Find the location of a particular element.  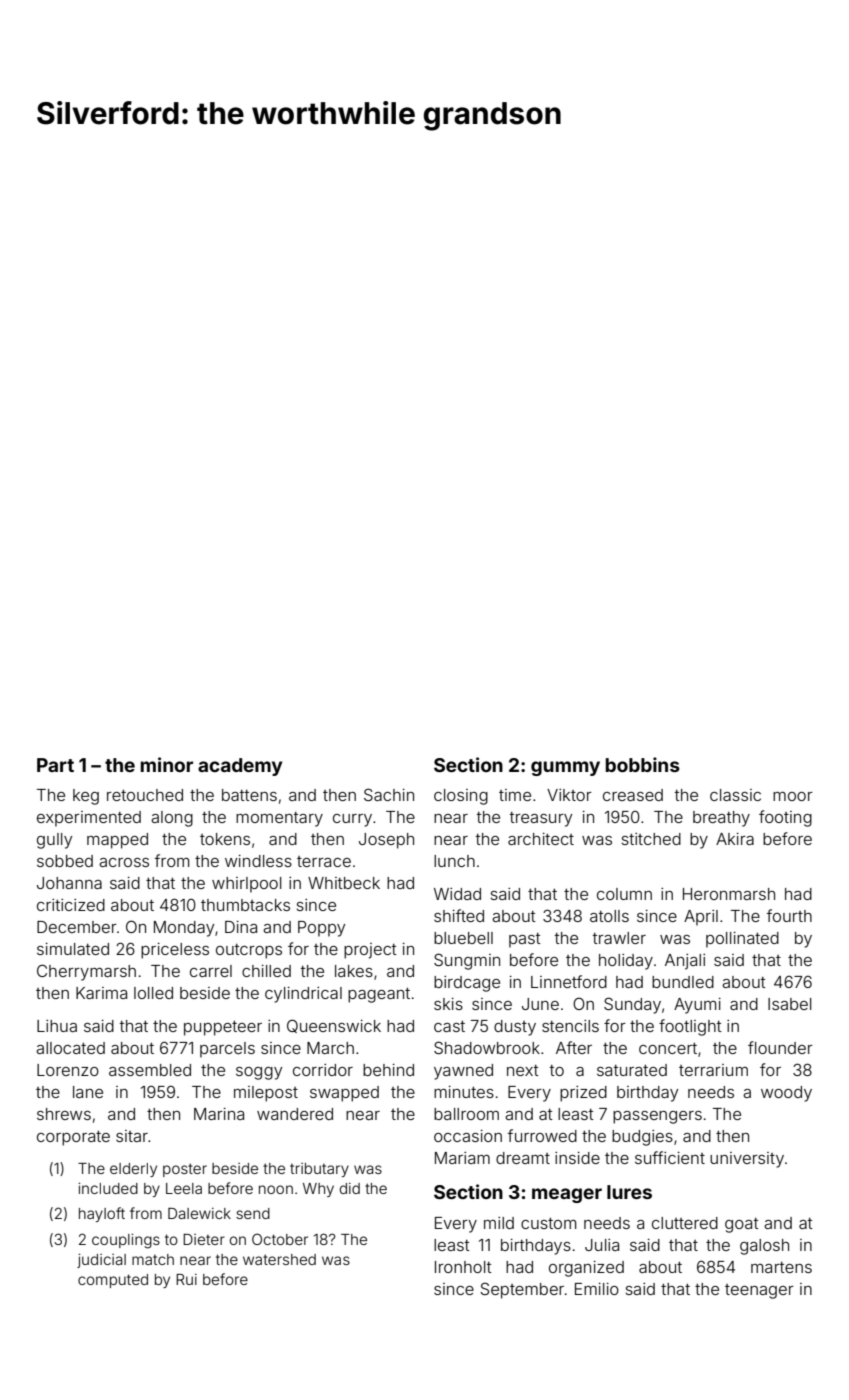

woody is located at coordinates (786, 1094).
